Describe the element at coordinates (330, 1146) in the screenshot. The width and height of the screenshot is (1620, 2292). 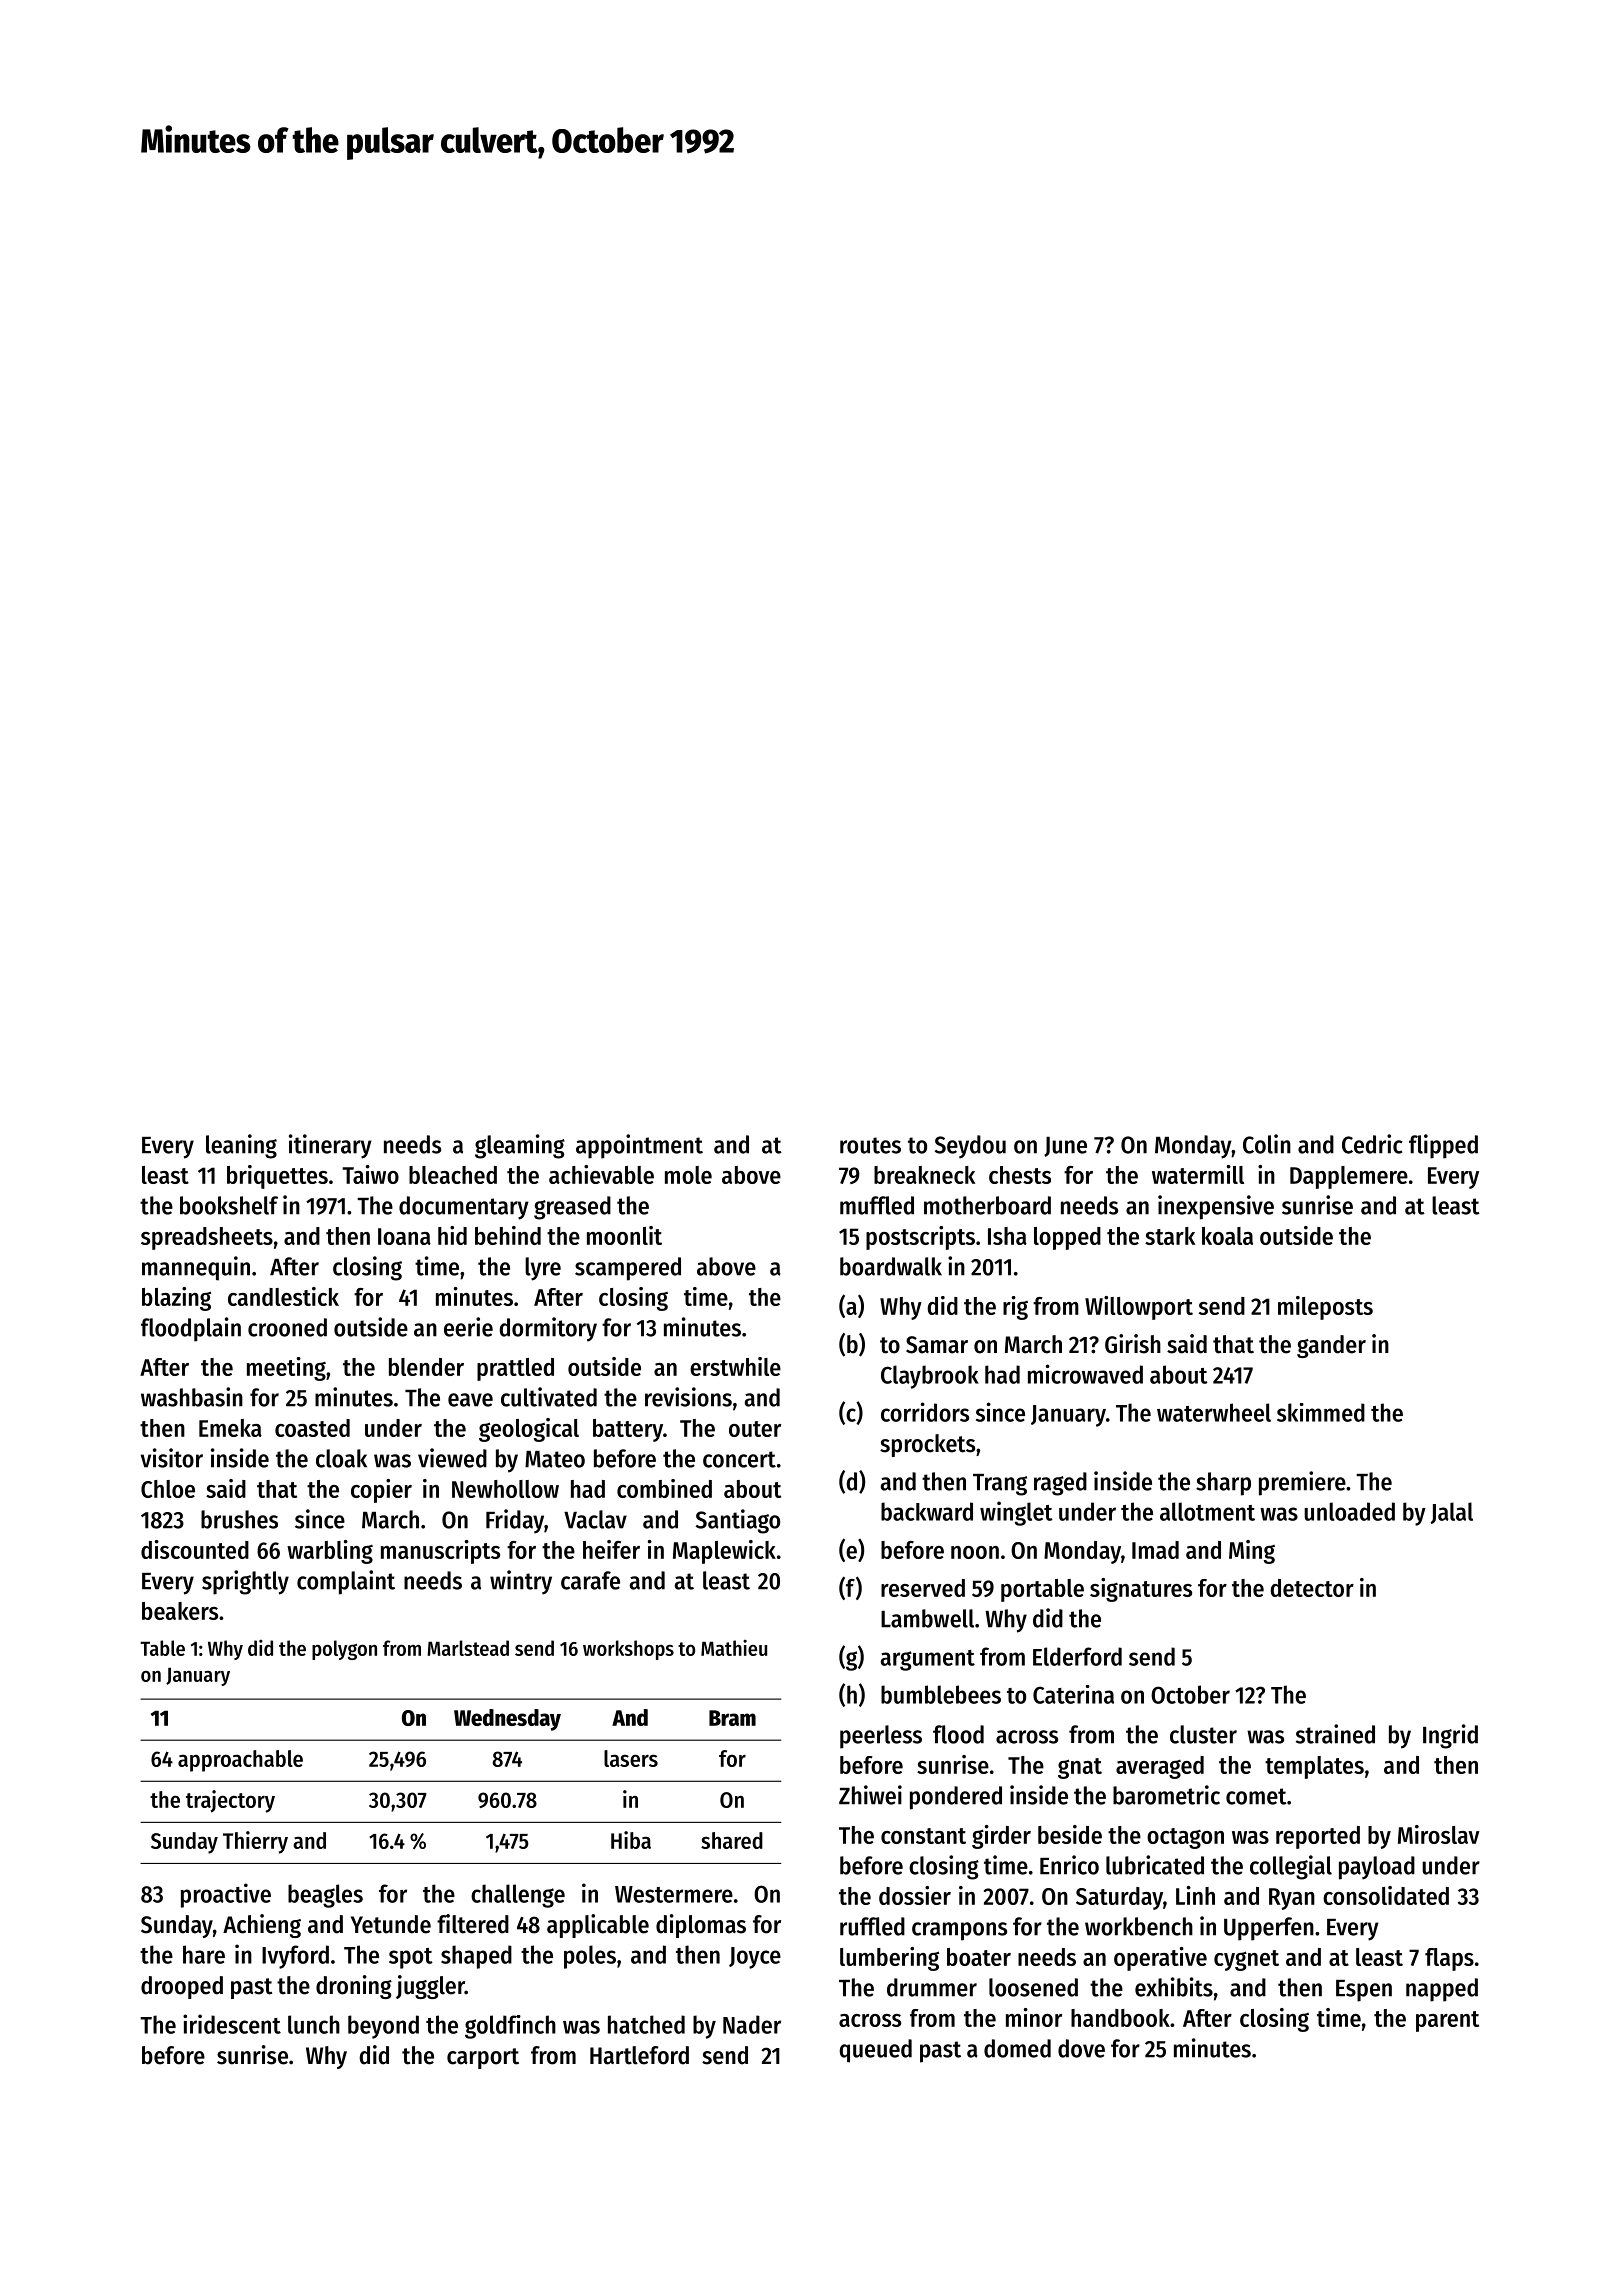
I see `itinerary` at that location.
